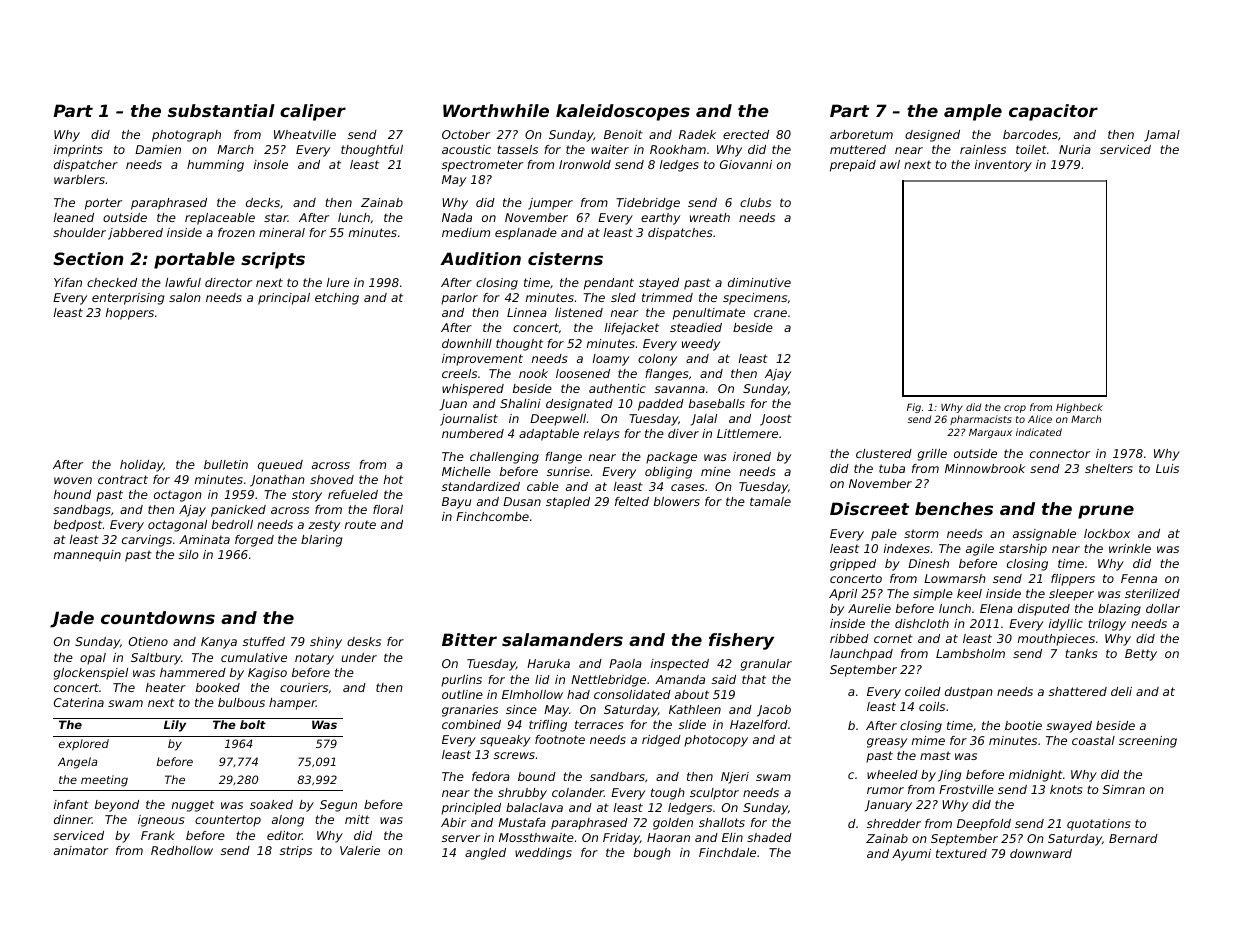 The height and width of the page is (952, 1233). I want to click on Wheatville, so click(305, 134).
